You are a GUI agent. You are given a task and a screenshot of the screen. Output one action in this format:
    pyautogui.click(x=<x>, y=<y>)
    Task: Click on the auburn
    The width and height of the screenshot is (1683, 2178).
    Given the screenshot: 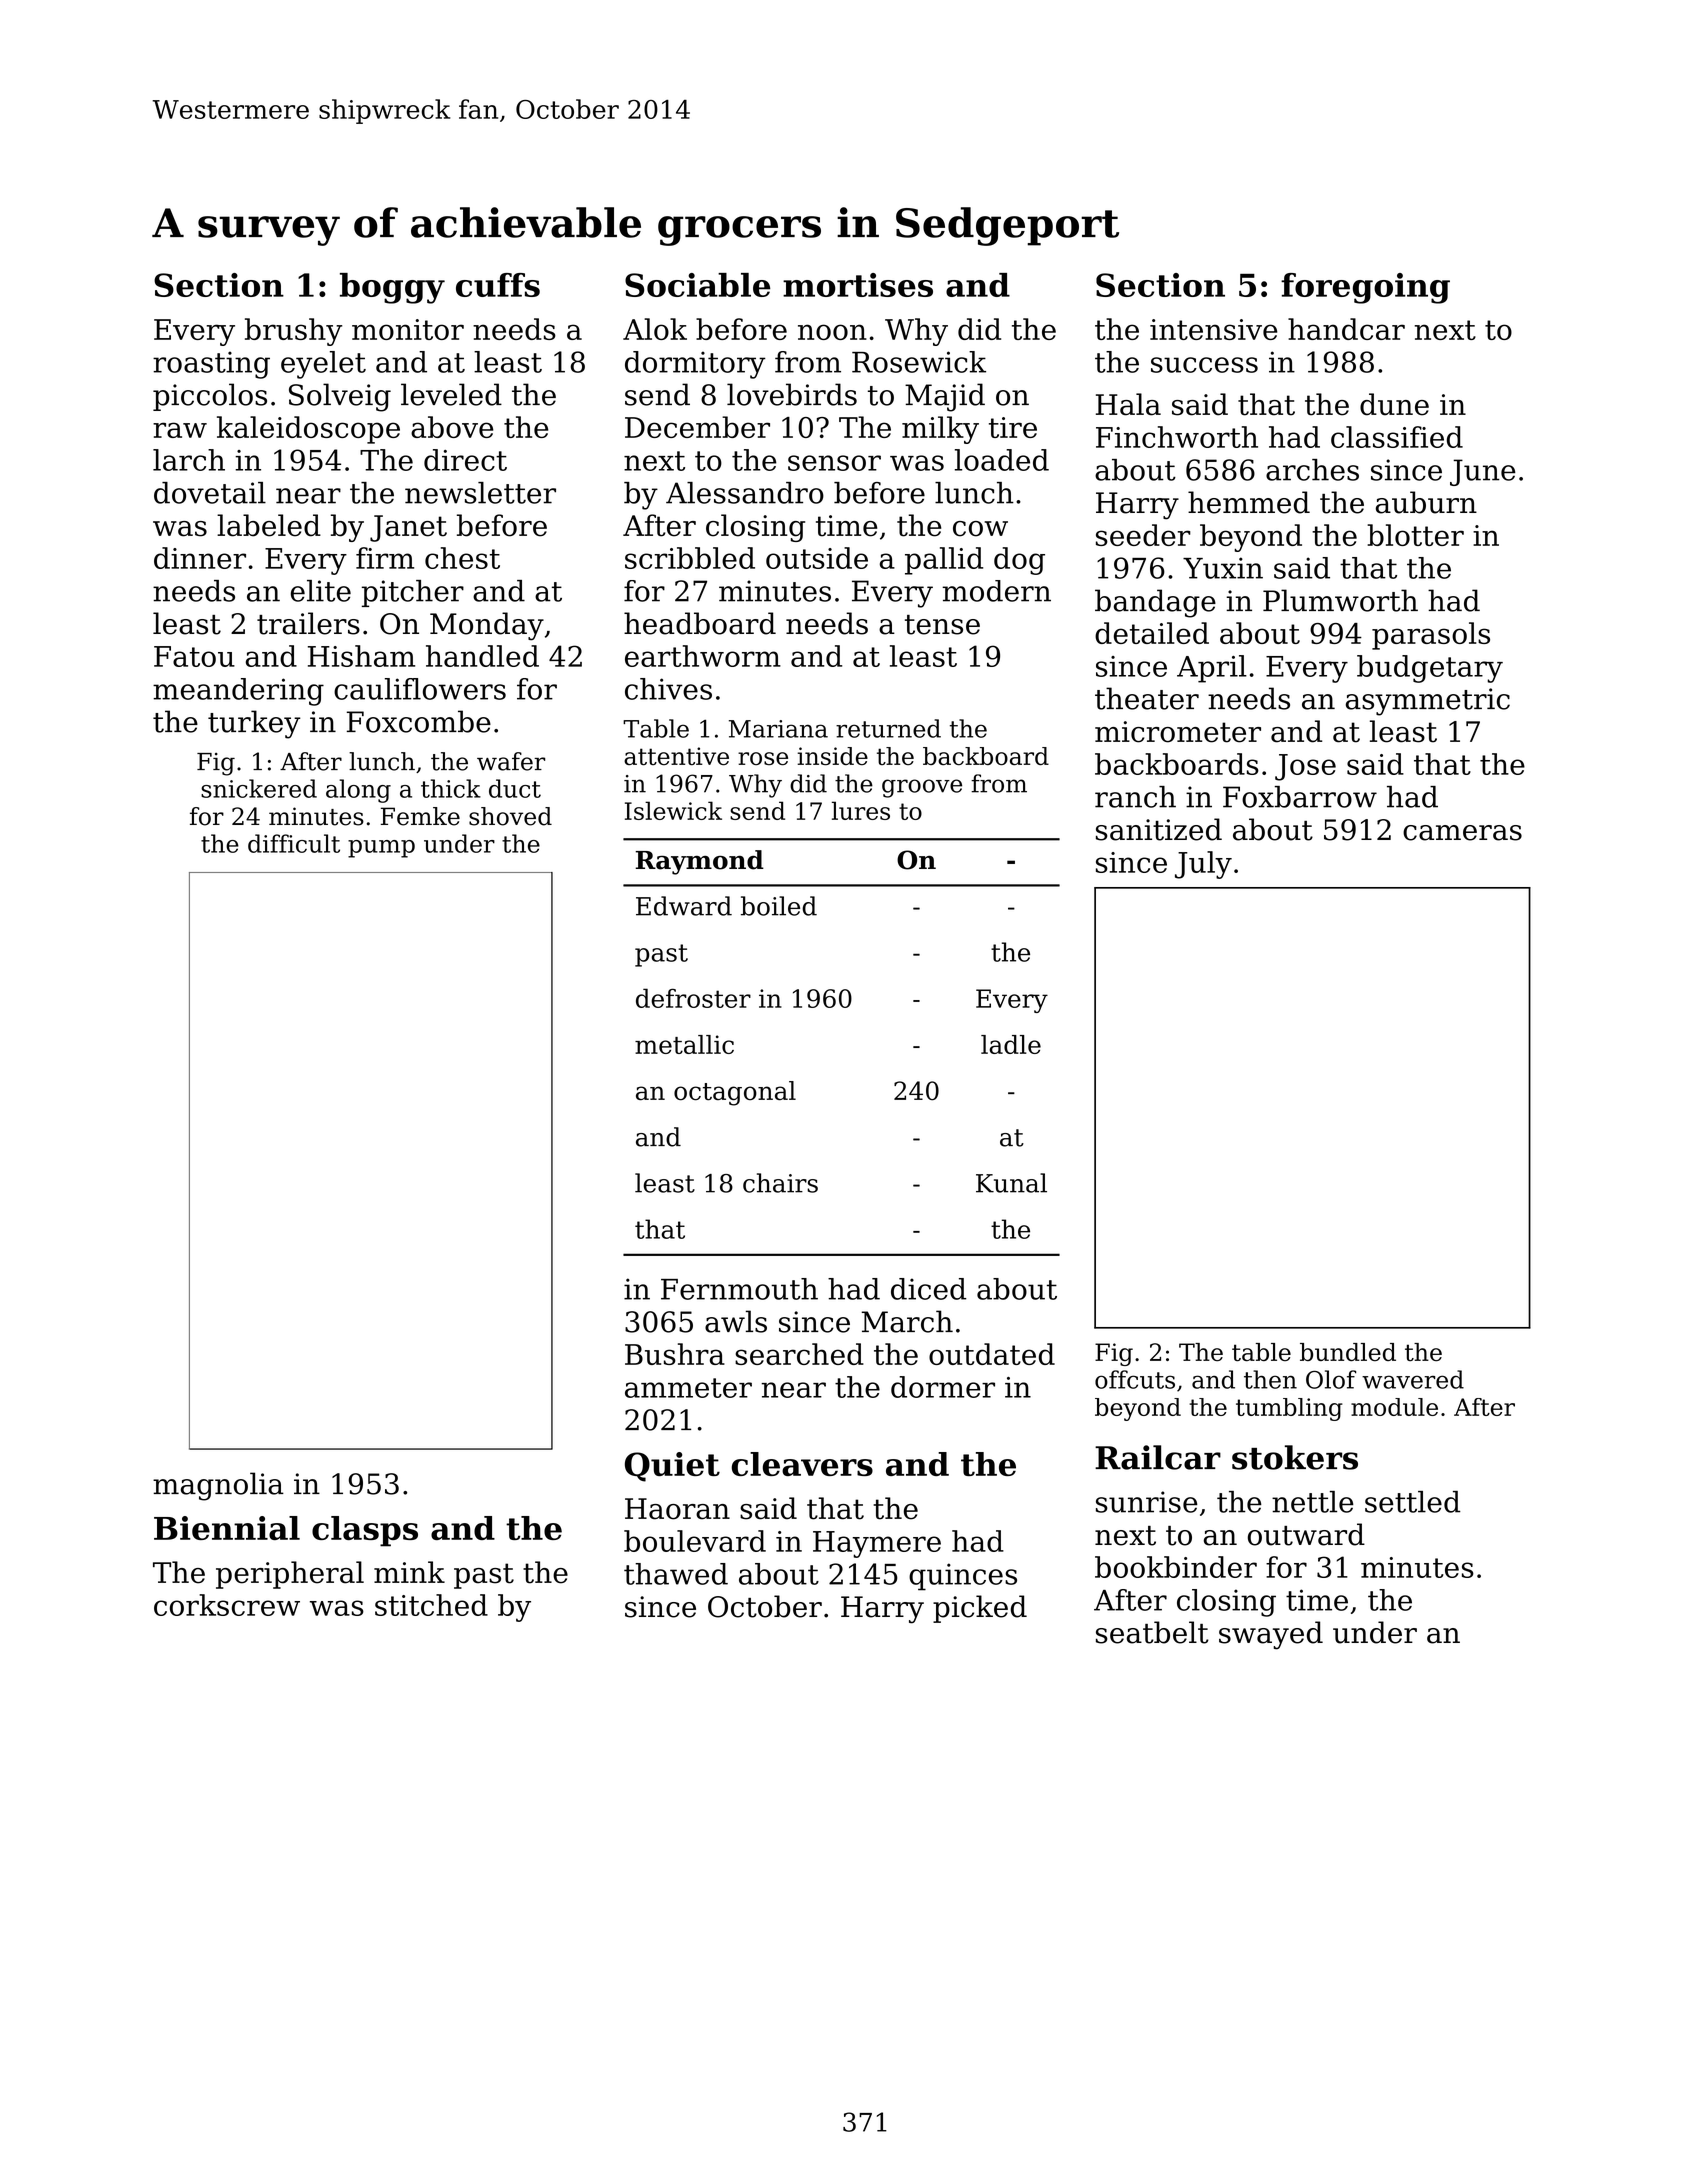 What is the action you would take?
    pyautogui.click(x=1426, y=502)
